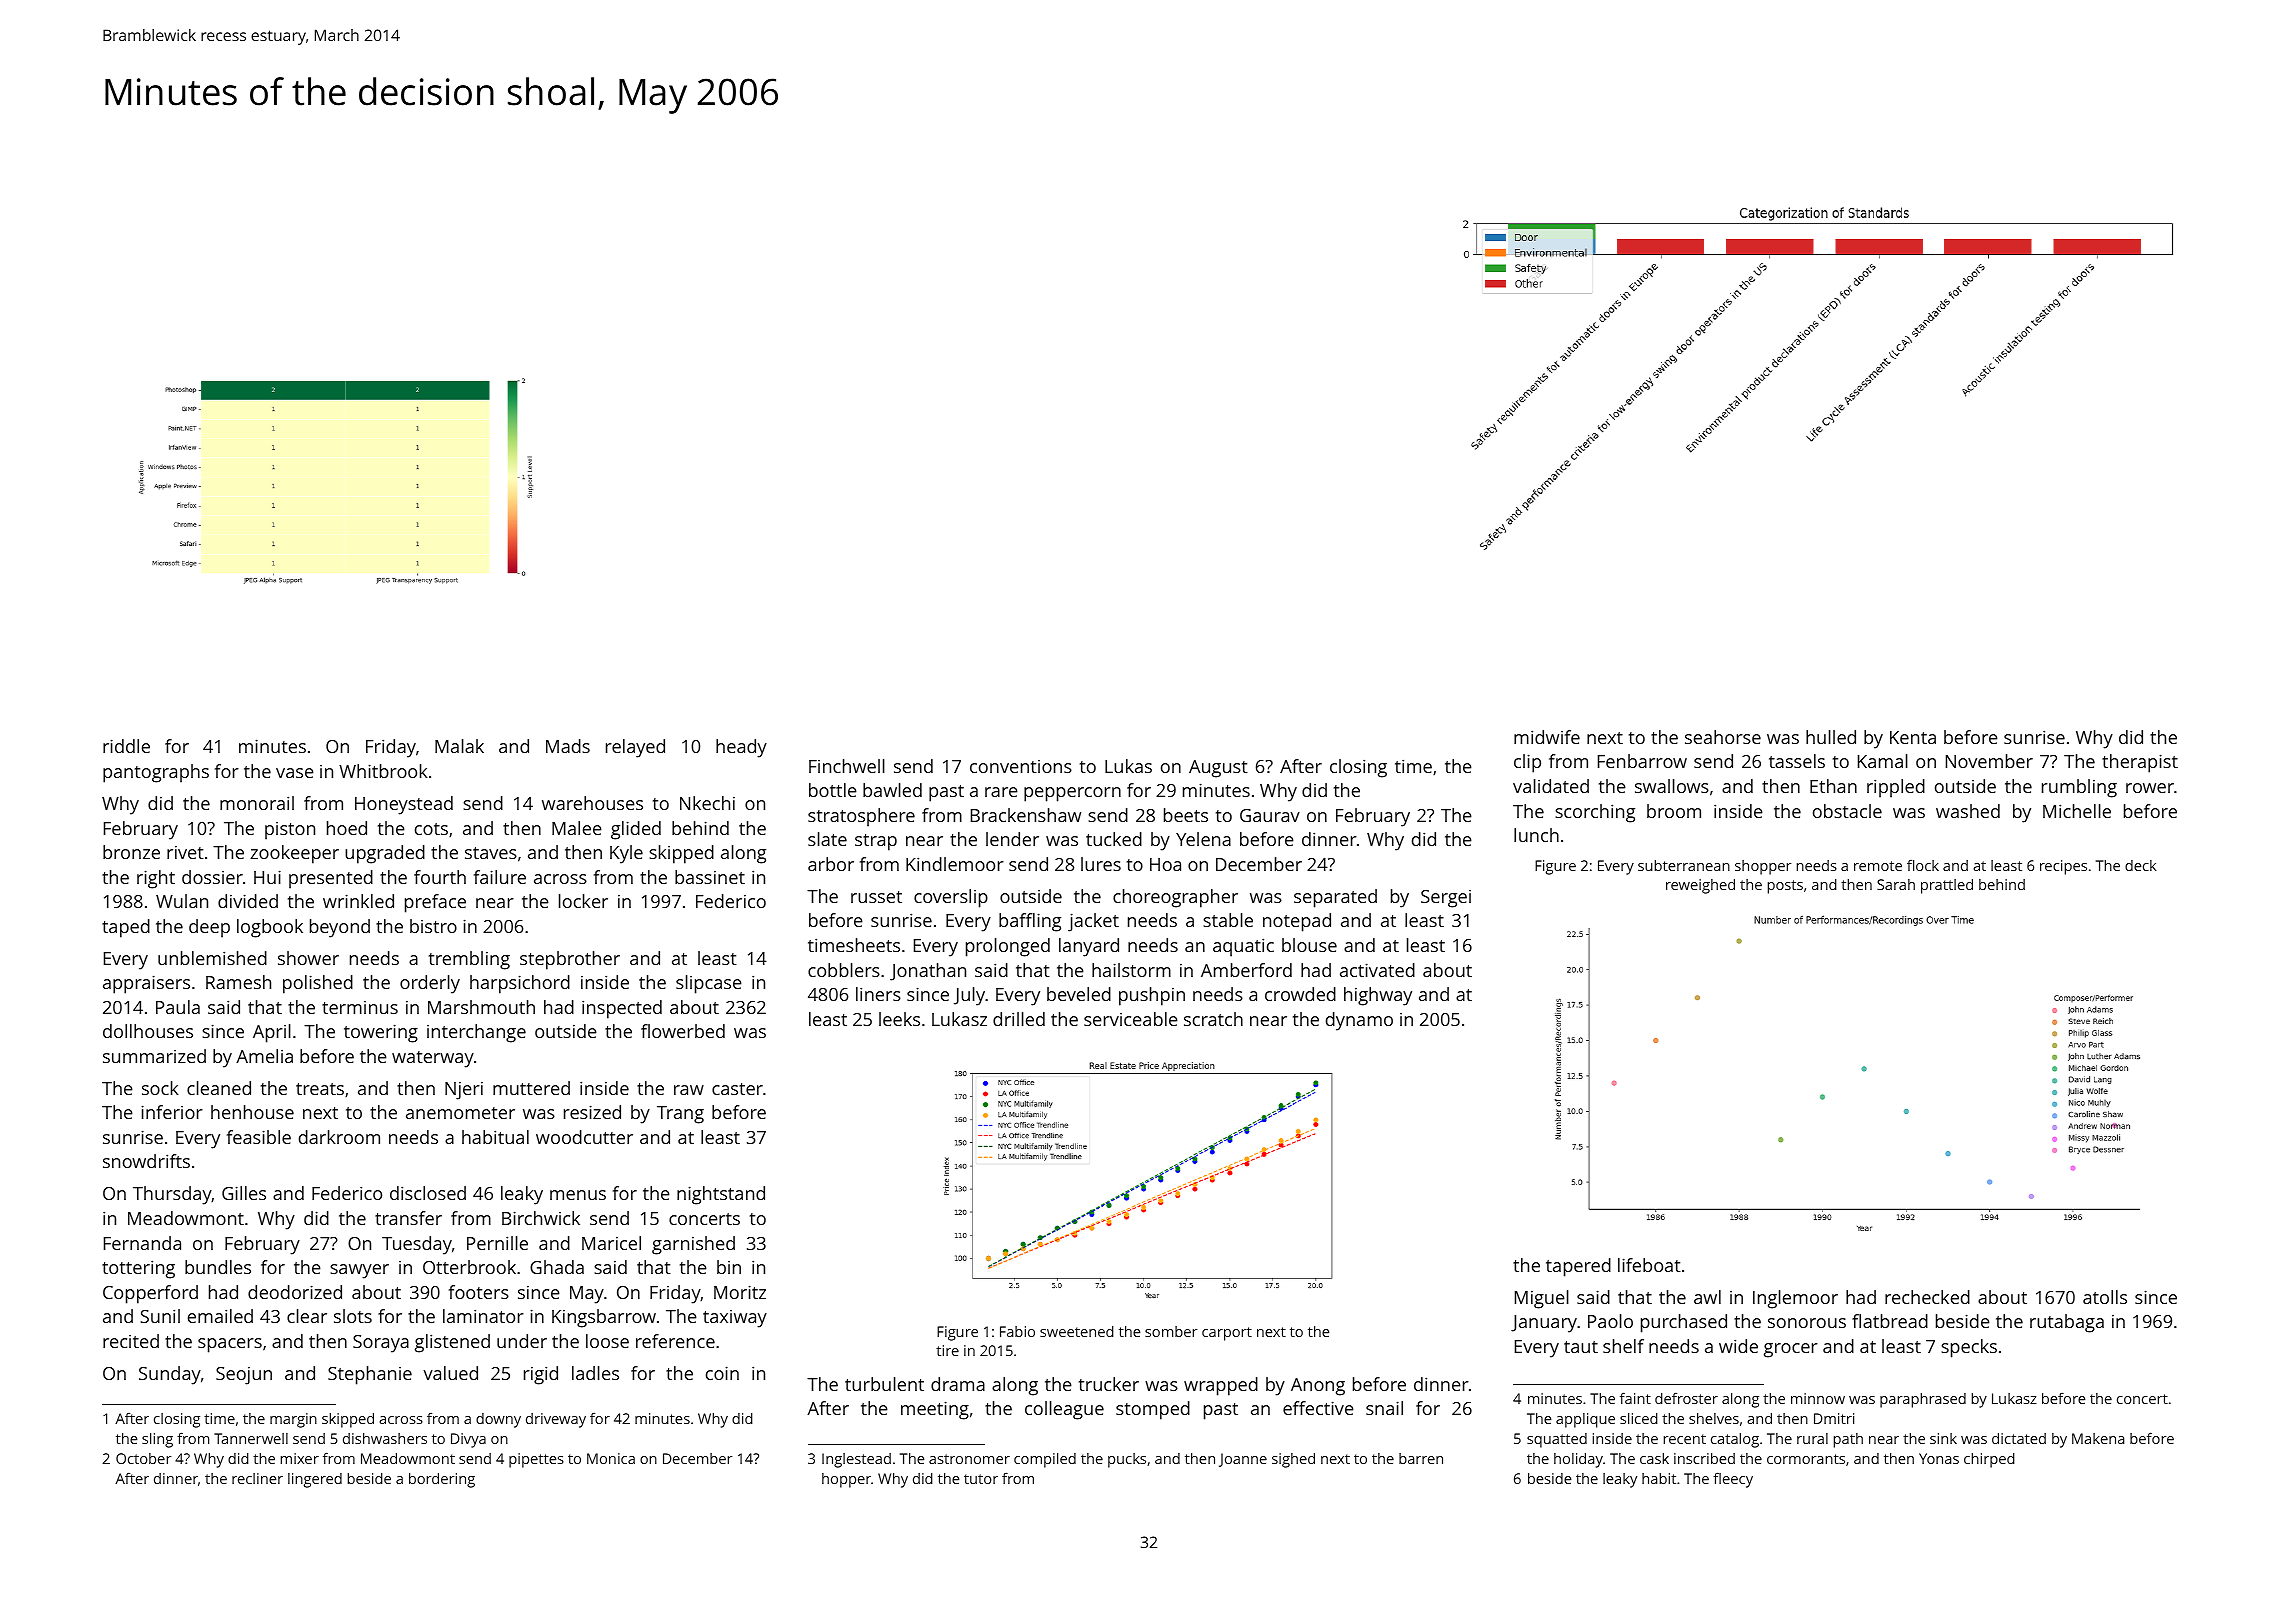 This screenshot has width=2280, height=1612. What do you see at coordinates (1153, 1410) in the screenshot?
I see `stomped` at bounding box center [1153, 1410].
